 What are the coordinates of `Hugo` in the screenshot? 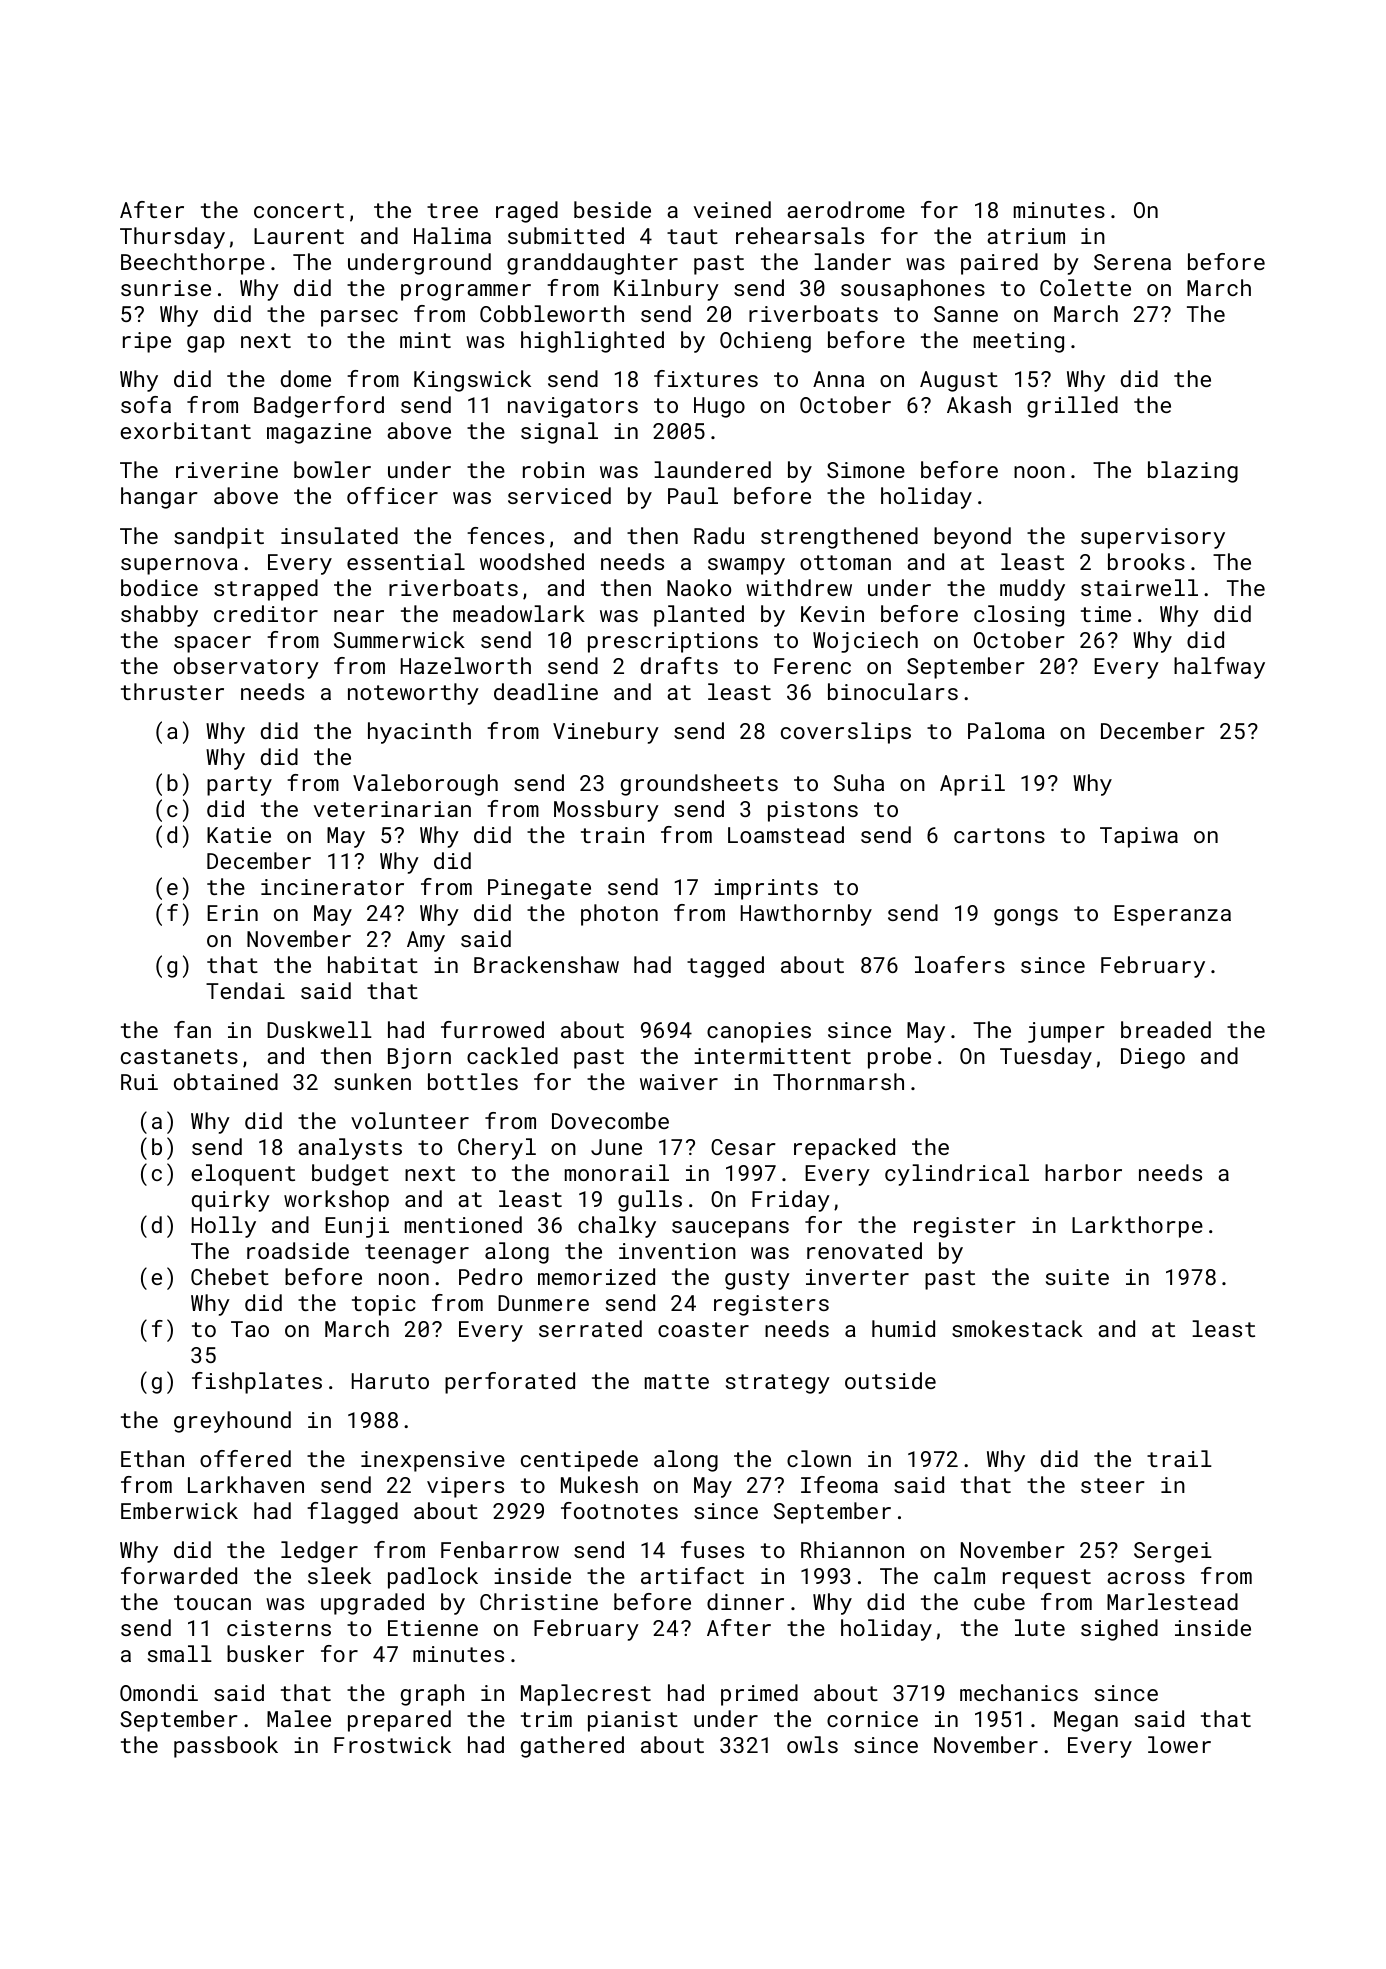 It's located at (719, 407).
